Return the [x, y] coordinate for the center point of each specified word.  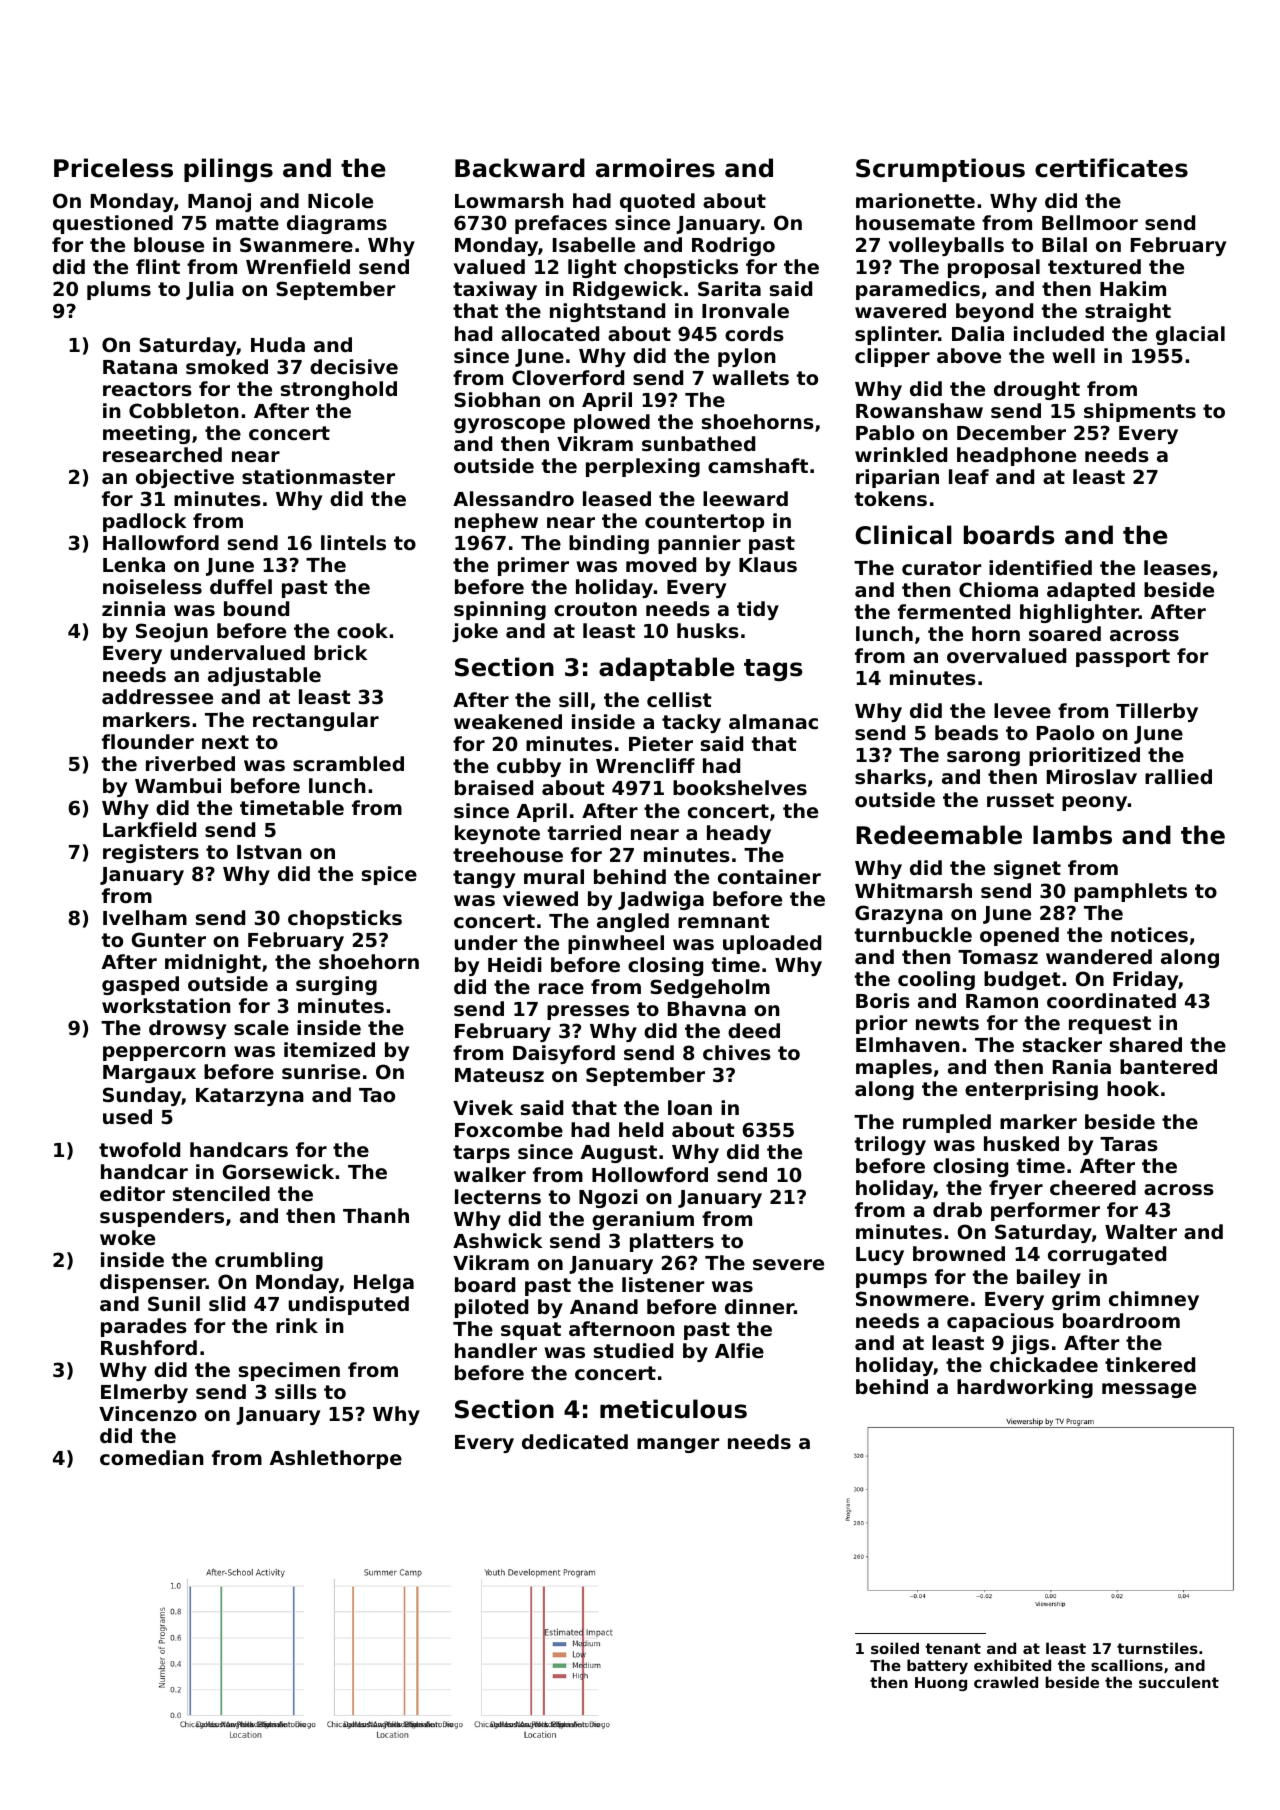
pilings [228, 170]
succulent [1179, 1682]
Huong [941, 1684]
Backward [520, 168]
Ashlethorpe [336, 1459]
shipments [1140, 412]
